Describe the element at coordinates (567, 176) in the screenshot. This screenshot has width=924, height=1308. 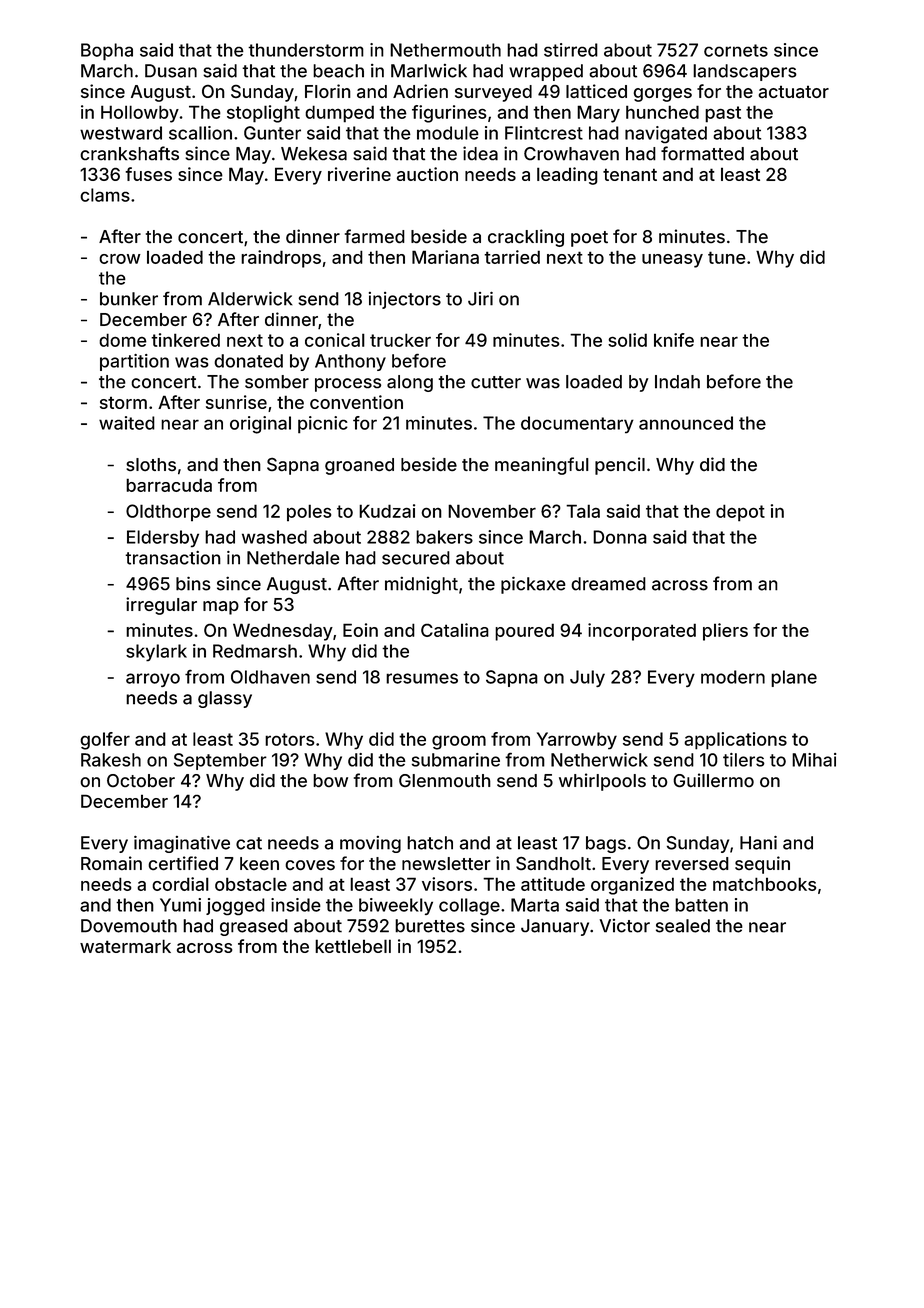
I see `leading` at that location.
